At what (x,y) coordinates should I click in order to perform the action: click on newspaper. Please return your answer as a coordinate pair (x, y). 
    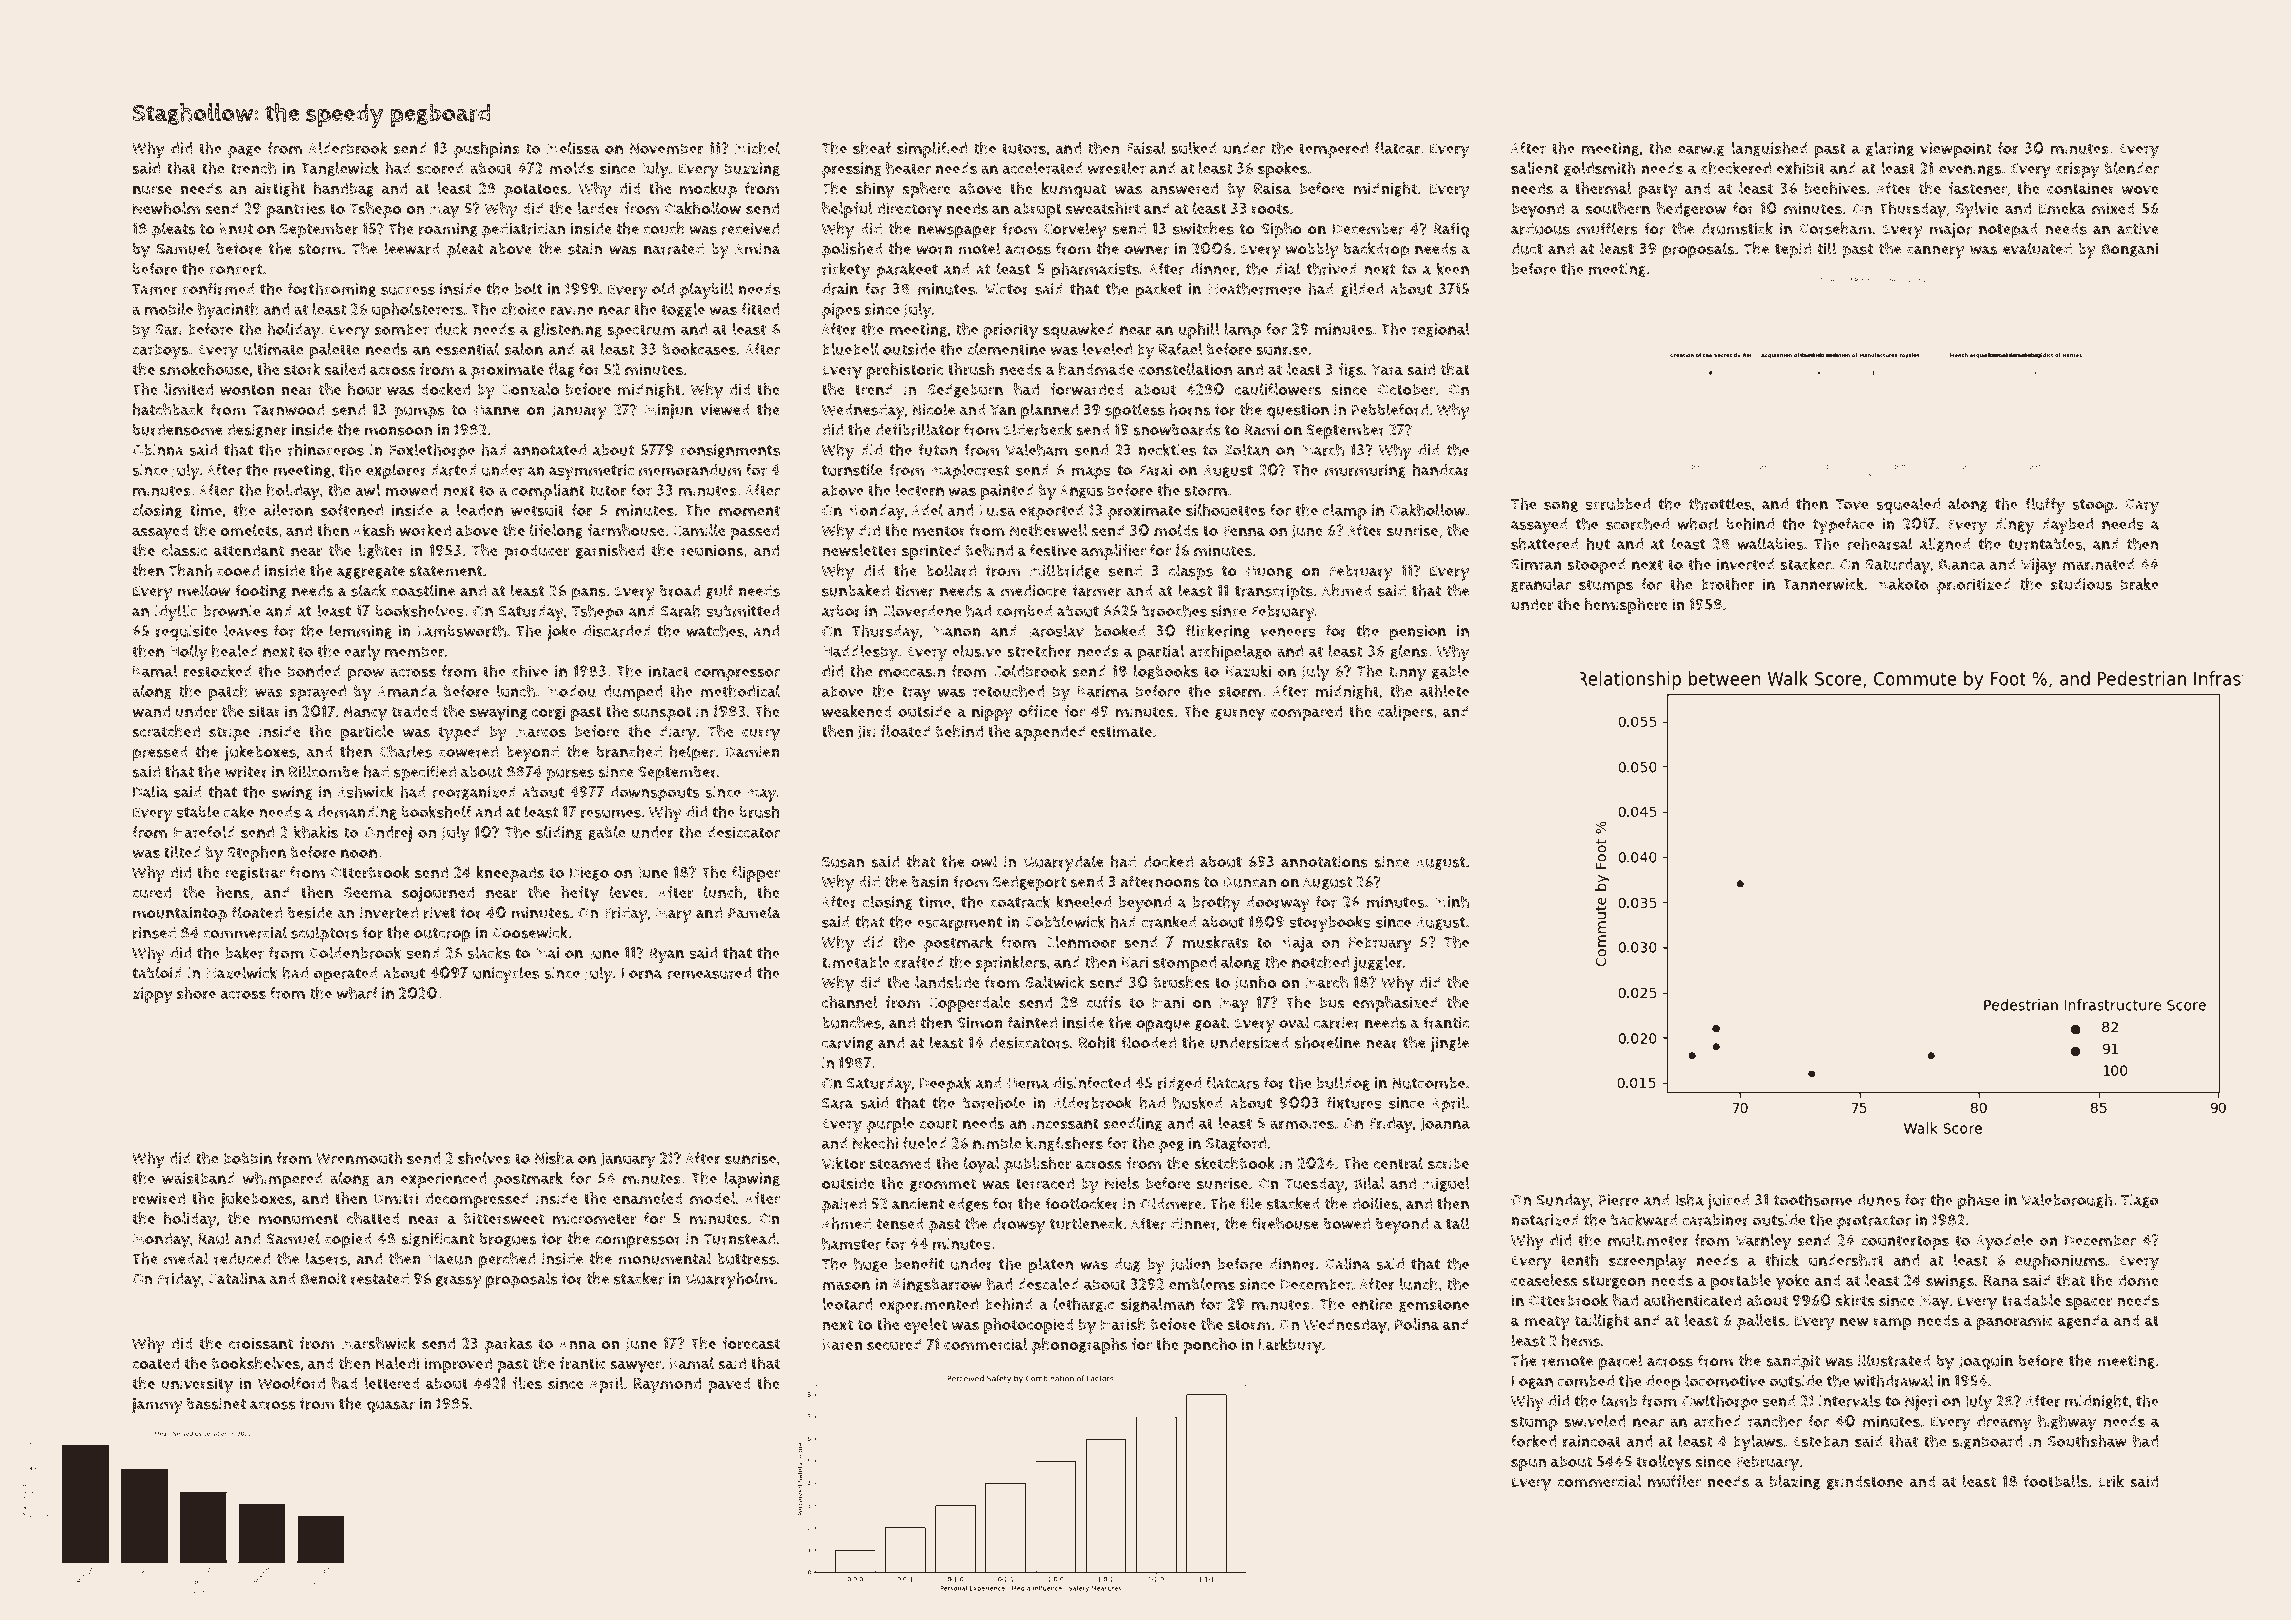
    Looking at the image, I should click on (957, 232).
